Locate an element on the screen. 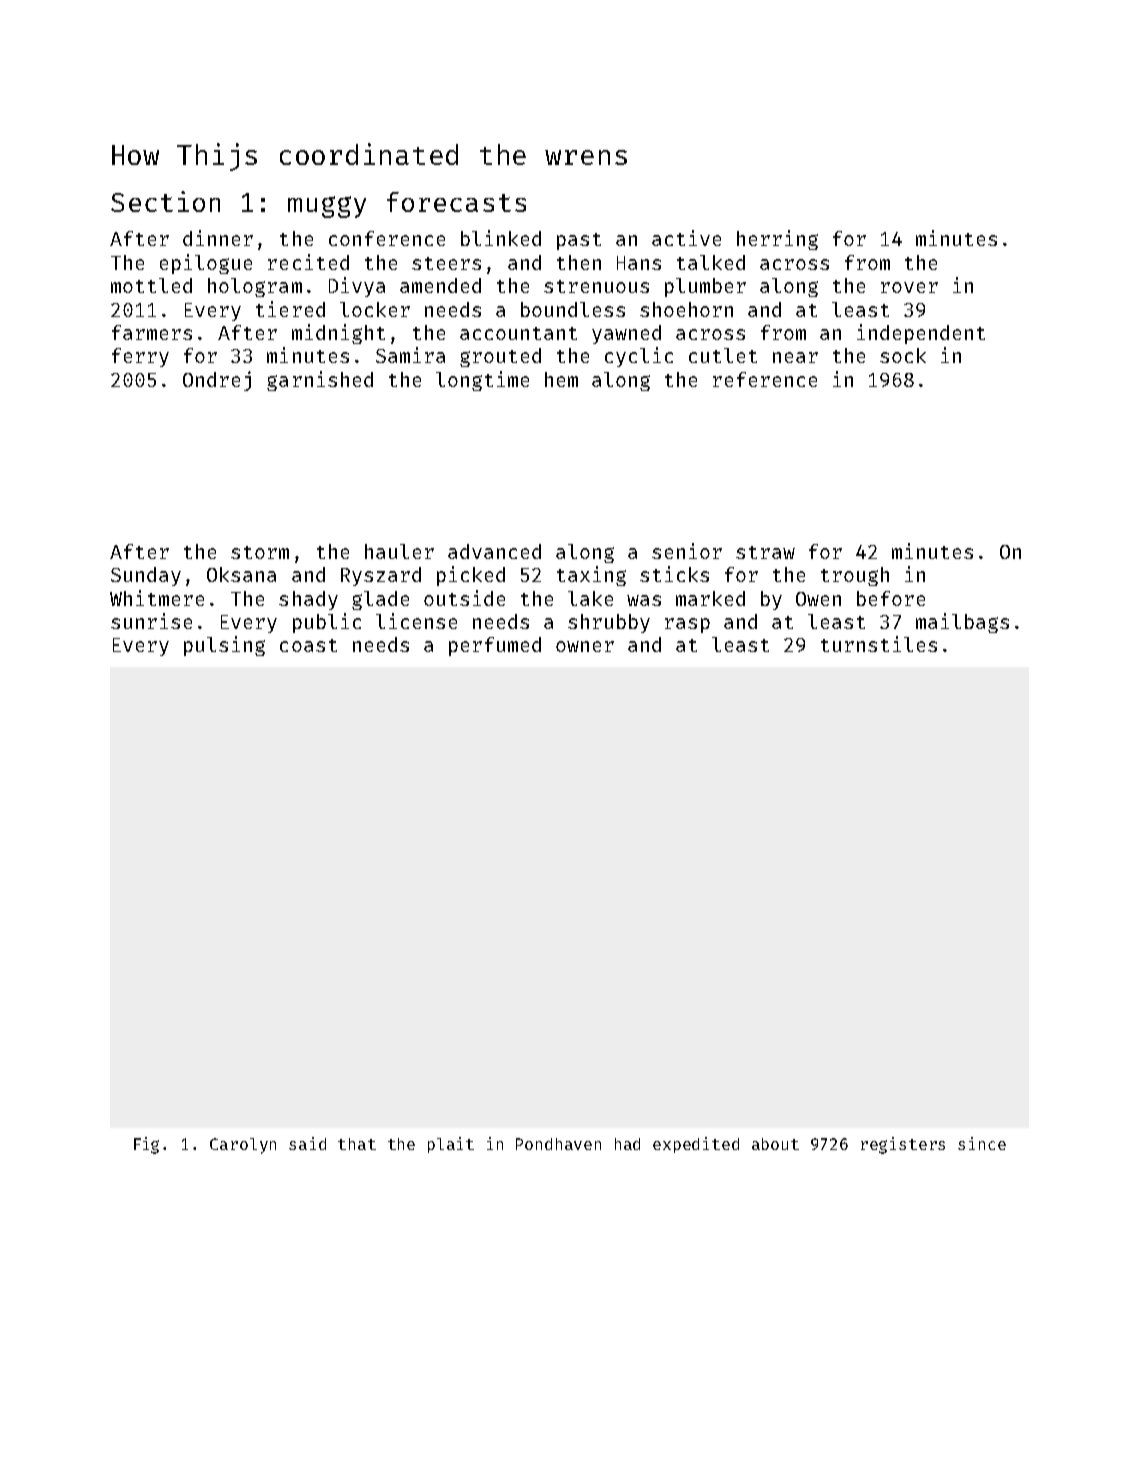 The height and width of the screenshot is (1474, 1139). rover is located at coordinates (909, 287).
